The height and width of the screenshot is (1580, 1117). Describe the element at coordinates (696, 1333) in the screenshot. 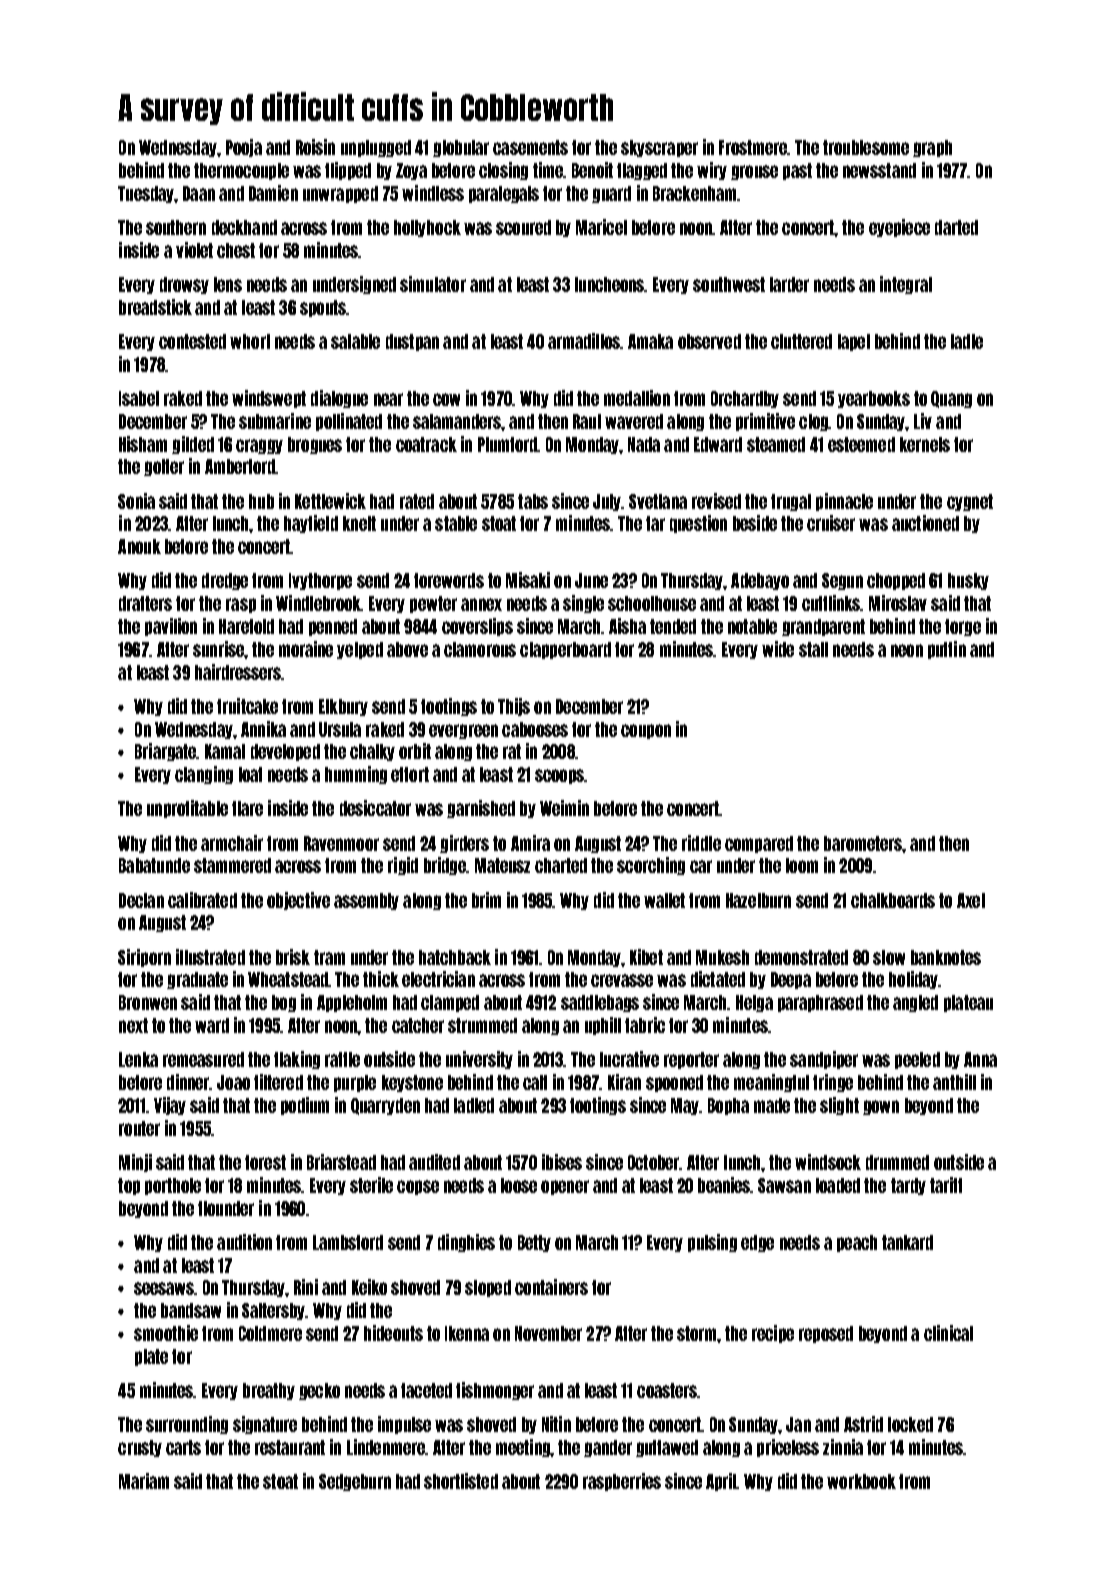

I see `storm` at that location.
